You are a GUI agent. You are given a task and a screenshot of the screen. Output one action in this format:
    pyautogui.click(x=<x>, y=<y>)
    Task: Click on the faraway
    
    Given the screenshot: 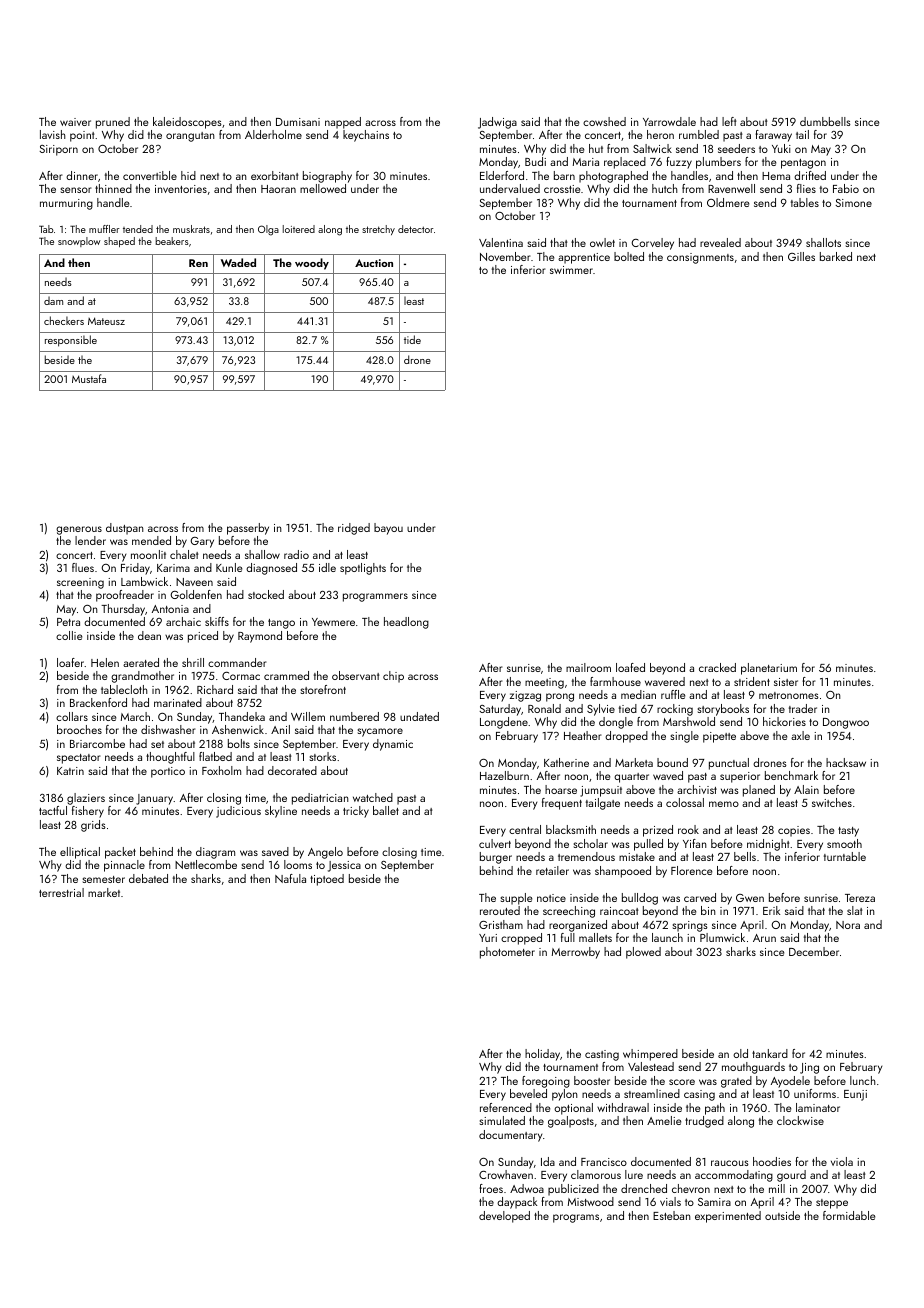 What is the action you would take?
    pyautogui.click(x=773, y=136)
